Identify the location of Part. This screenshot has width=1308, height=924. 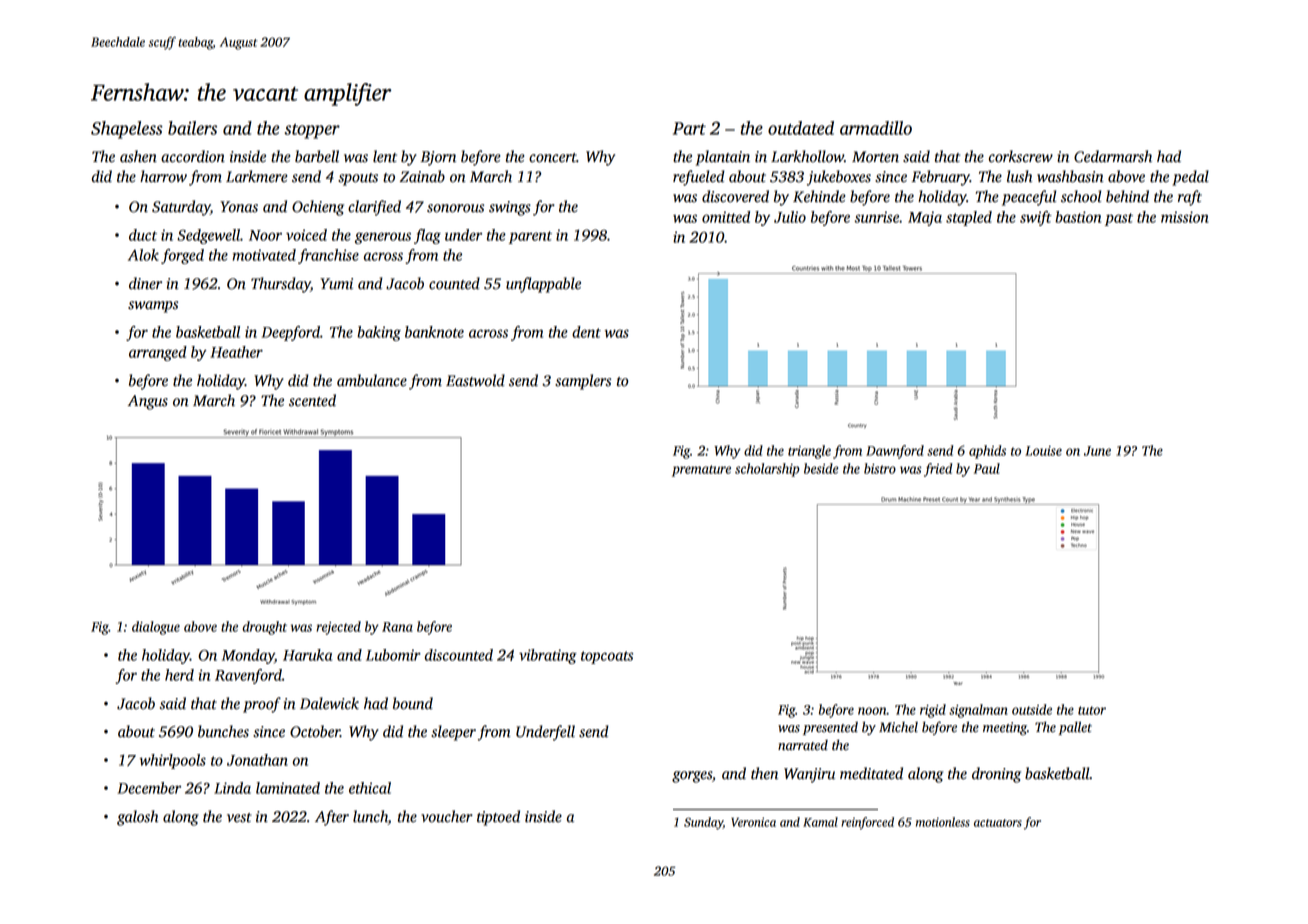
(689, 128).
